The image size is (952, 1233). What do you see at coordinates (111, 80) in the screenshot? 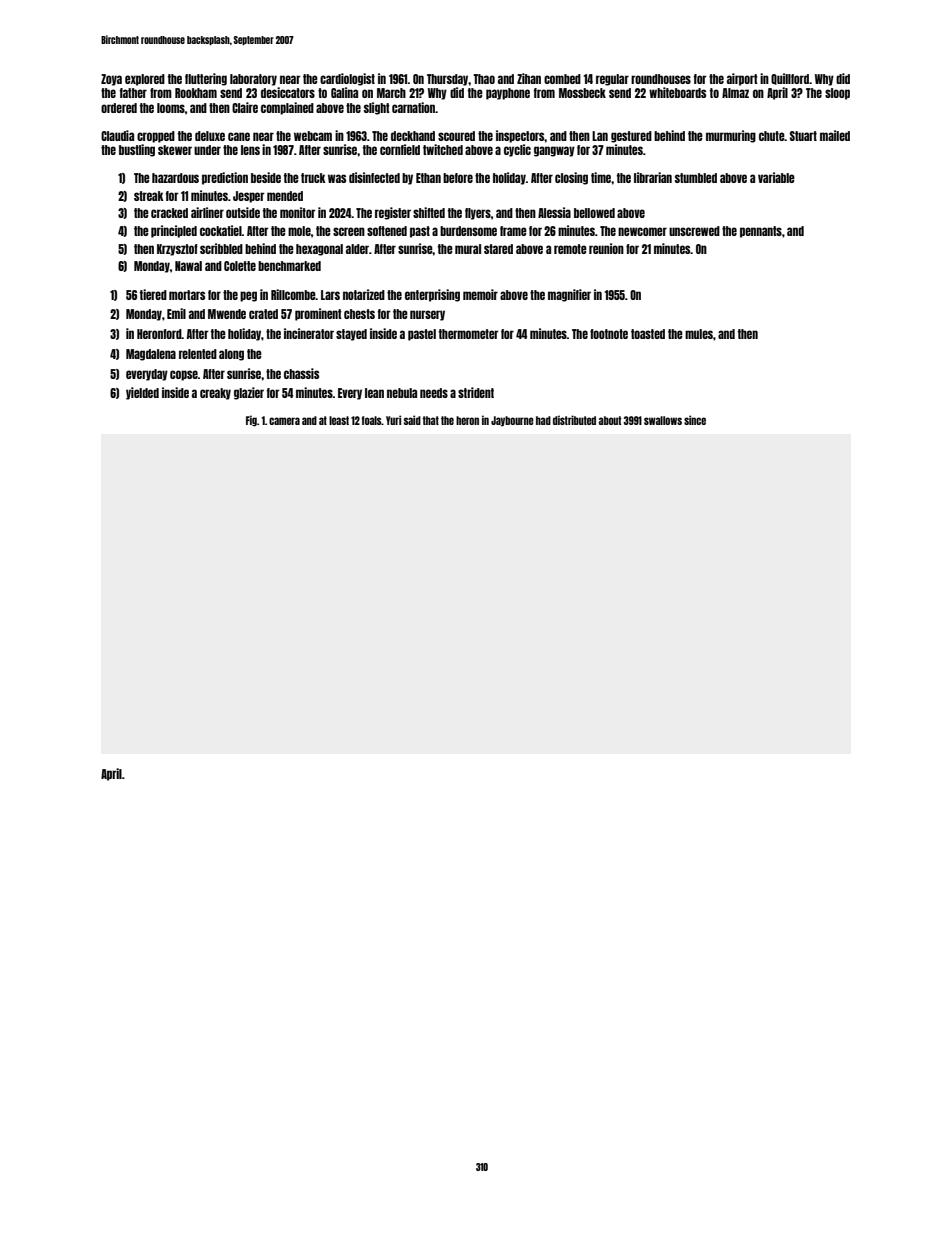
I see `Zoya` at bounding box center [111, 80].
